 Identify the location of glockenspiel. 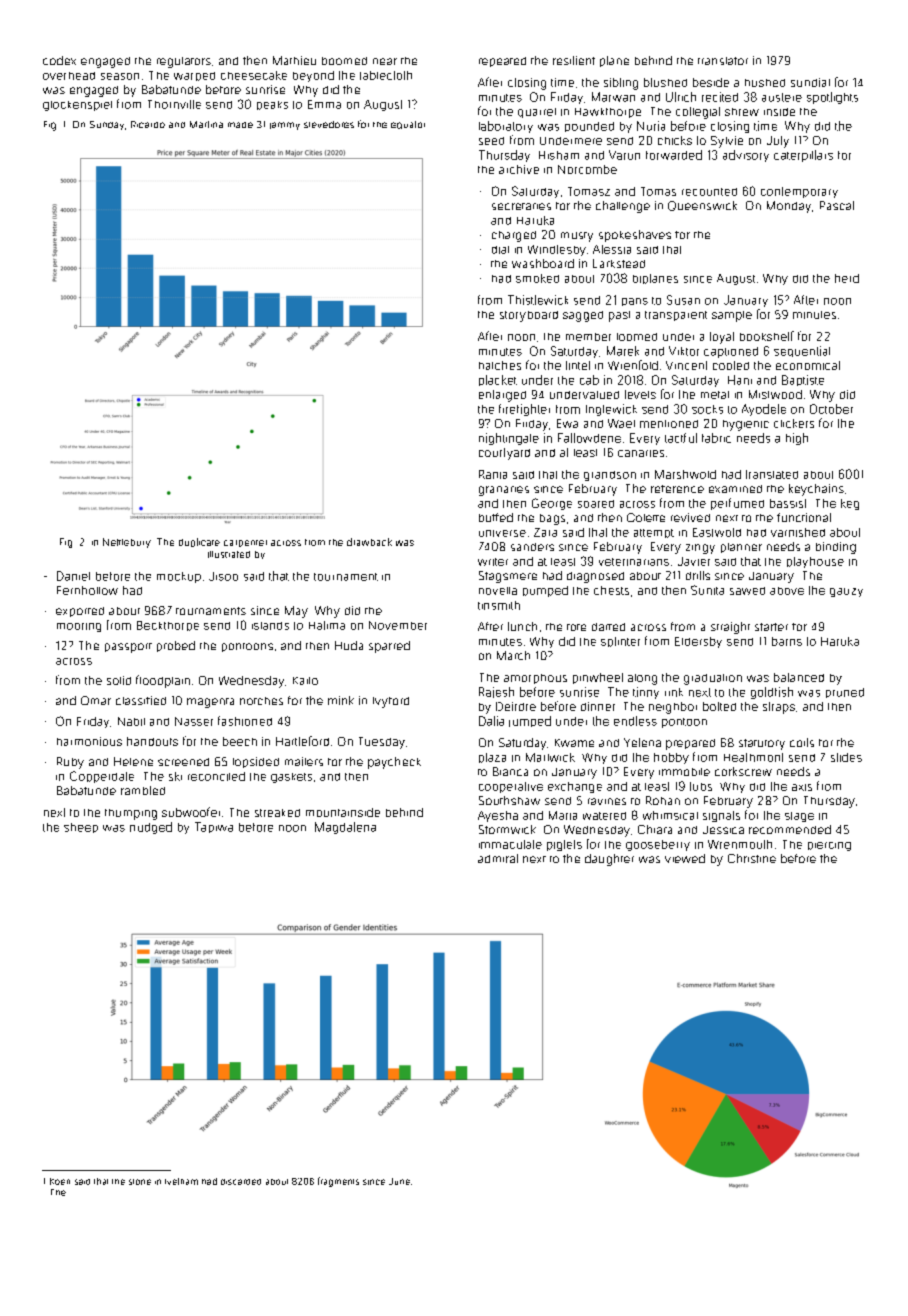
(77, 106).
